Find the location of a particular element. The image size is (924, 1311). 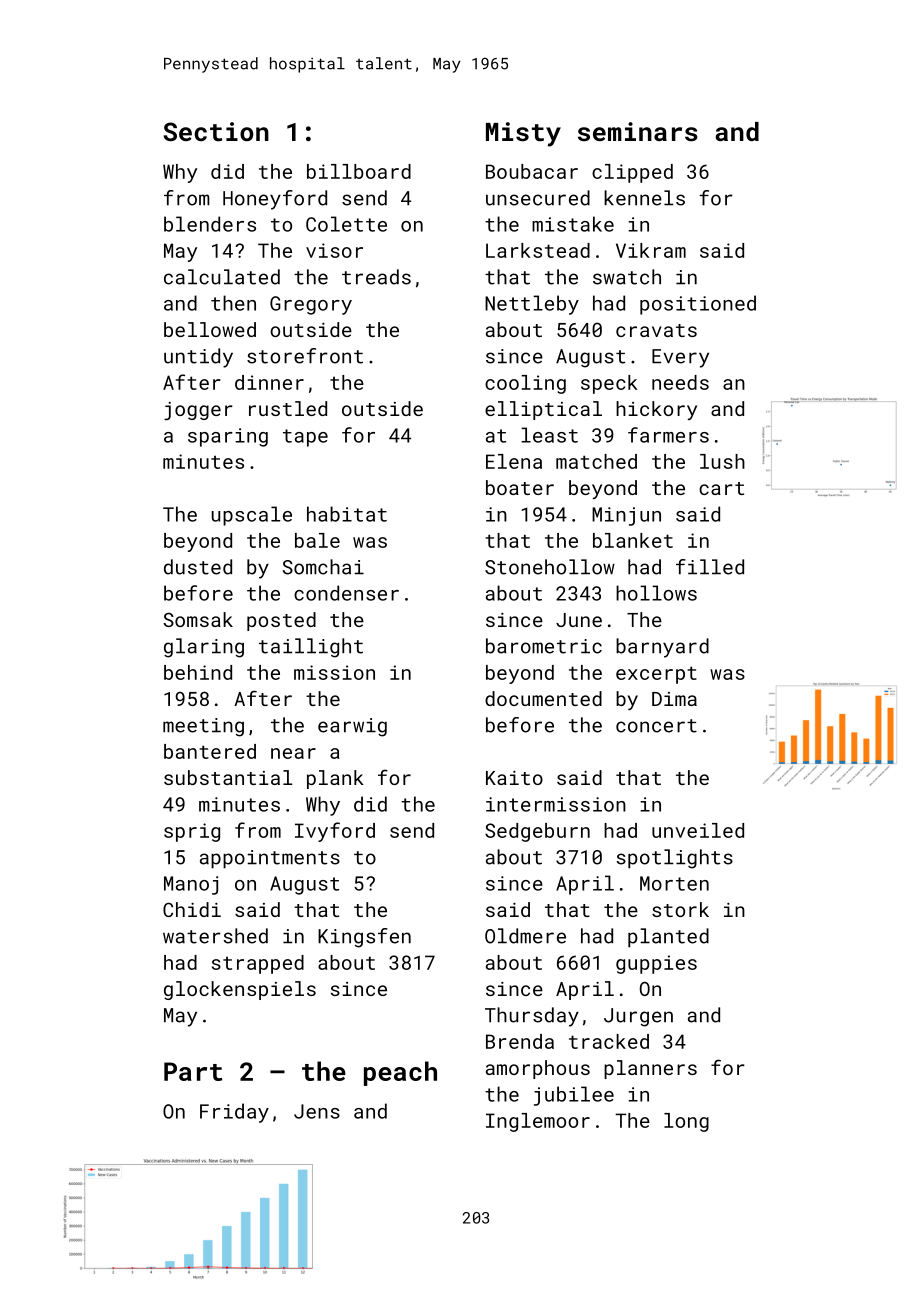

cooling is located at coordinates (525, 384).
